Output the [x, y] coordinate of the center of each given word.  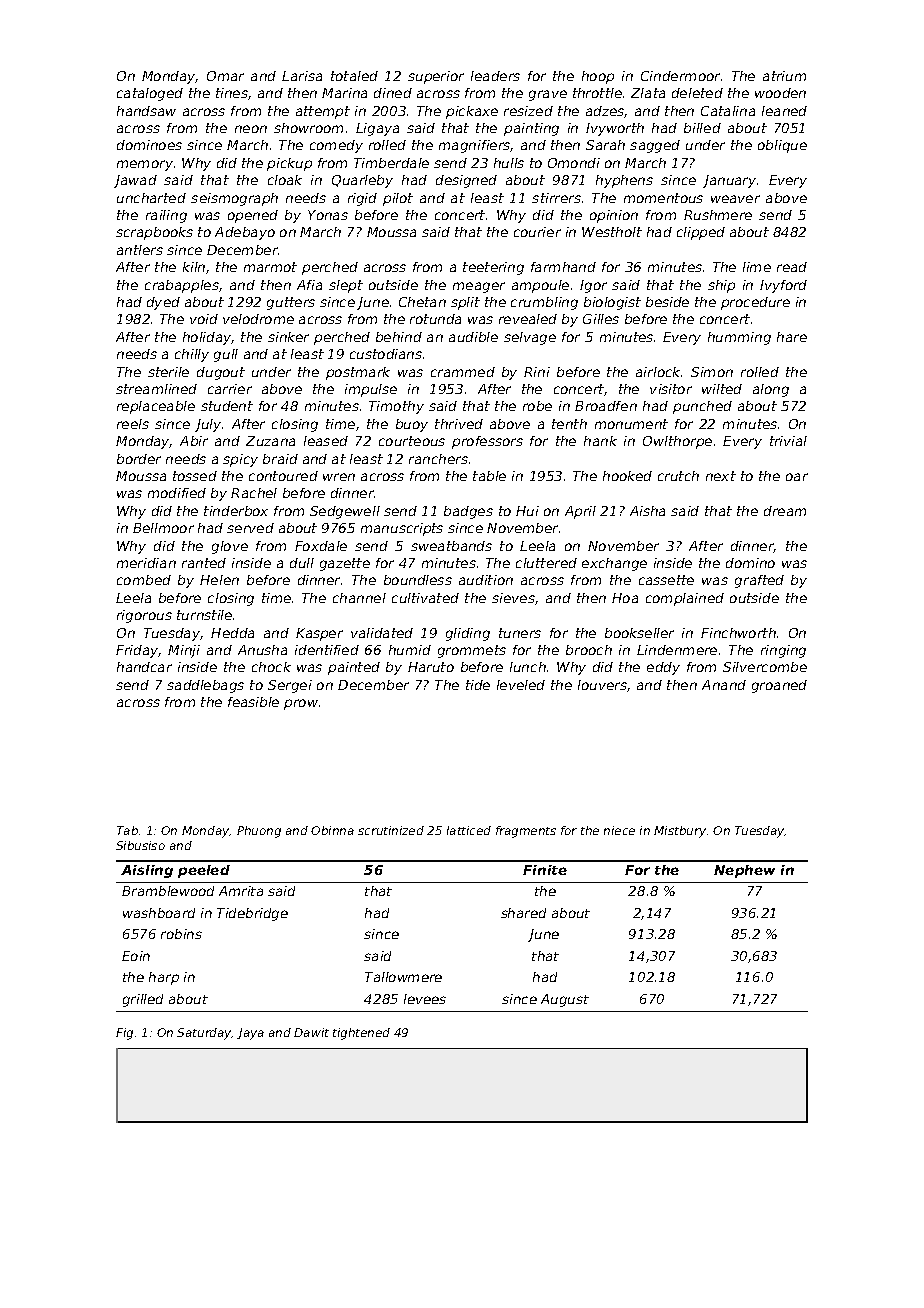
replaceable [156, 407]
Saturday [204, 1034]
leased [326, 441]
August [565, 1000]
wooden [780, 93]
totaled [354, 76]
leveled [521, 685]
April [580, 512]
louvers [602, 685]
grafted [759, 581]
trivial [788, 441]
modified [177, 493]
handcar [144, 667]
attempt [323, 112]
